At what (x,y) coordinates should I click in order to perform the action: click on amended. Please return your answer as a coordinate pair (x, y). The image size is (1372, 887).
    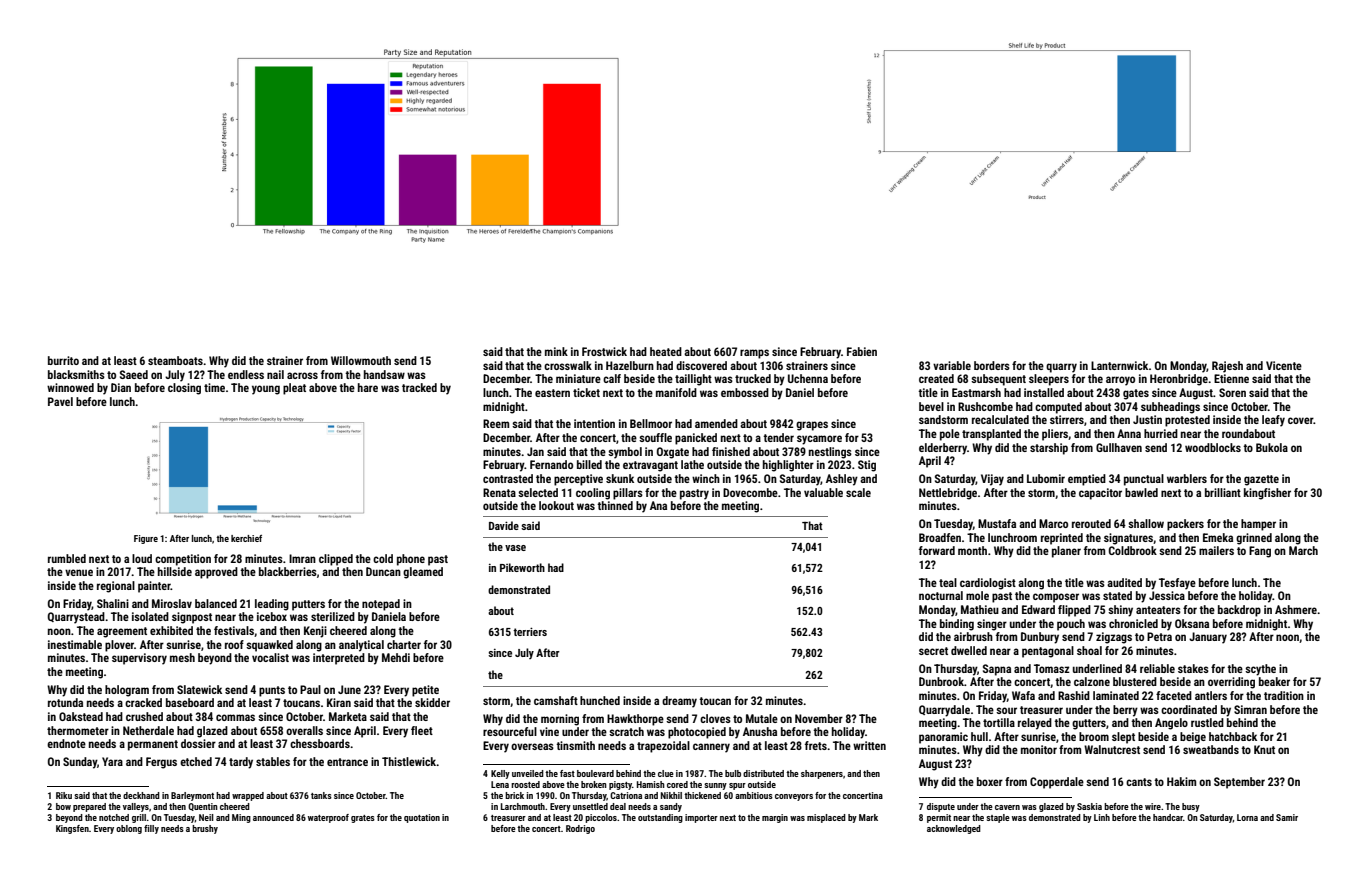
    Looking at the image, I should click on (716, 423).
